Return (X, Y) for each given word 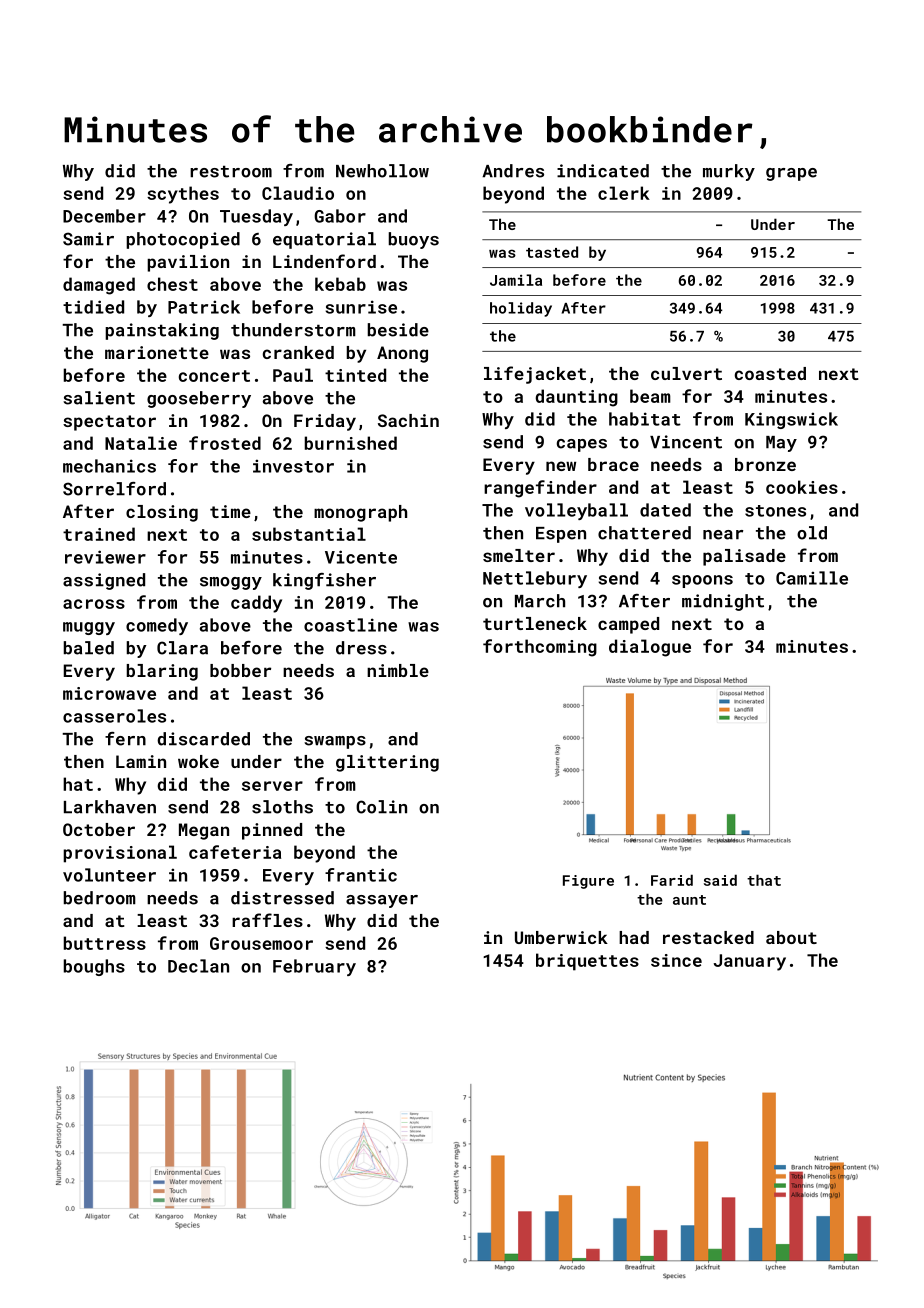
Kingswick (791, 420)
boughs (94, 967)
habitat (645, 419)
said (720, 880)
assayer (382, 901)
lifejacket (535, 375)
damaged (99, 286)
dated (665, 510)
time (230, 511)
